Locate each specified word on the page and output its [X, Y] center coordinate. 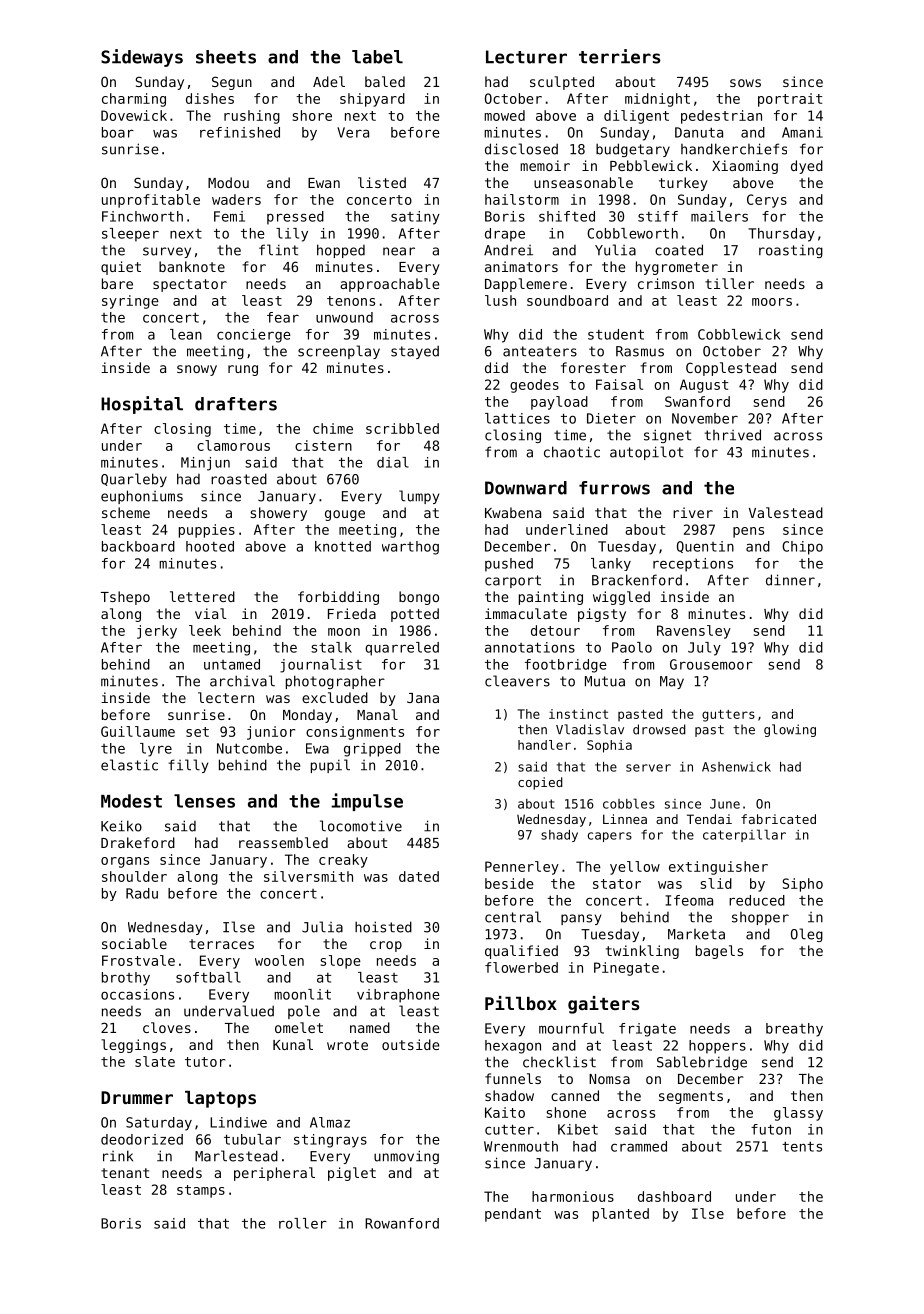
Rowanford [402, 1223]
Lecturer [526, 57]
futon [771, 1129]
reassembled [283, 842]
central [513, 917]
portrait [790, 100]
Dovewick [134, 115]
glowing [790, 730]
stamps [201, 1191]
